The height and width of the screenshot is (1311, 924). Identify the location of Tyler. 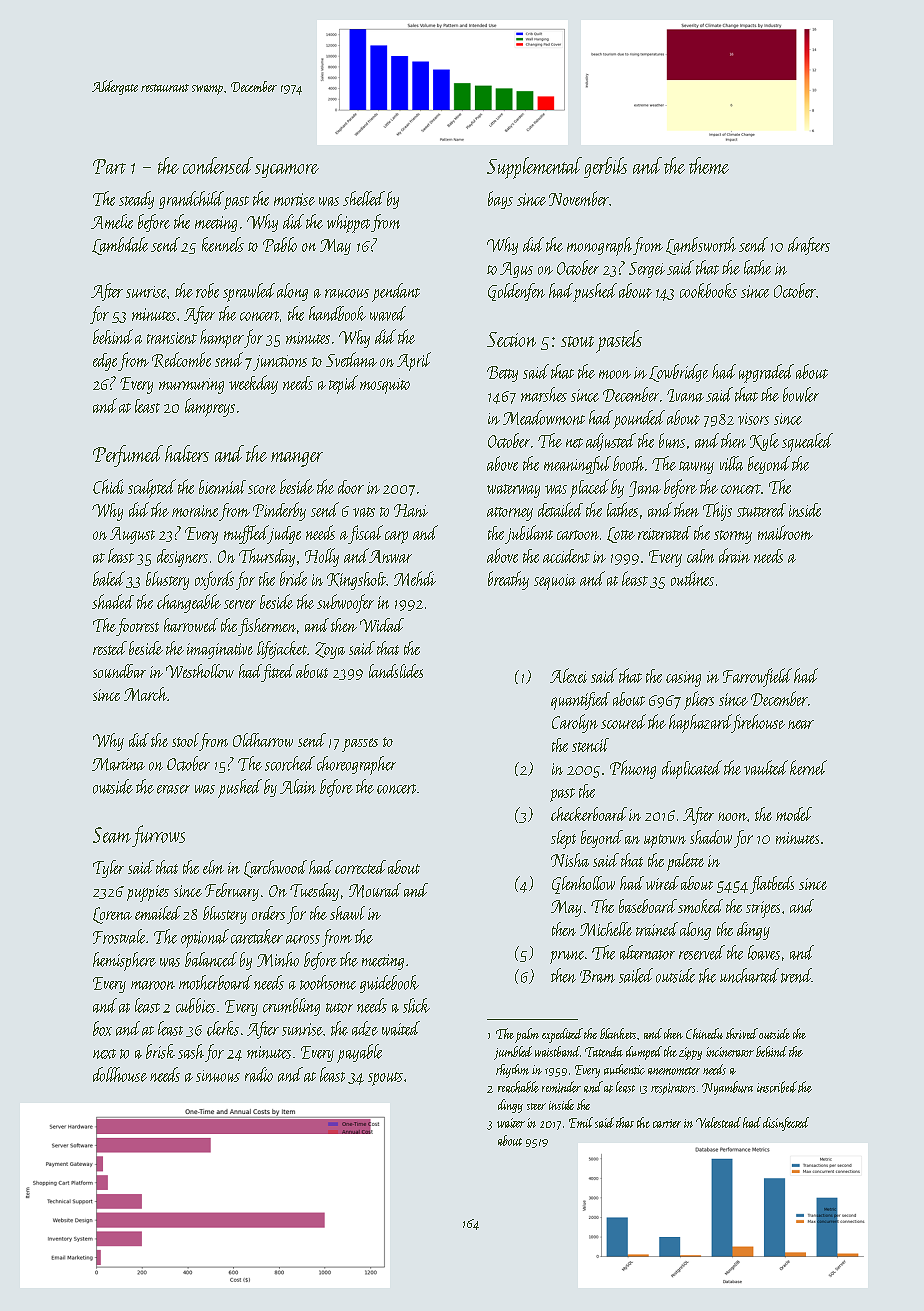
(108, 869).
